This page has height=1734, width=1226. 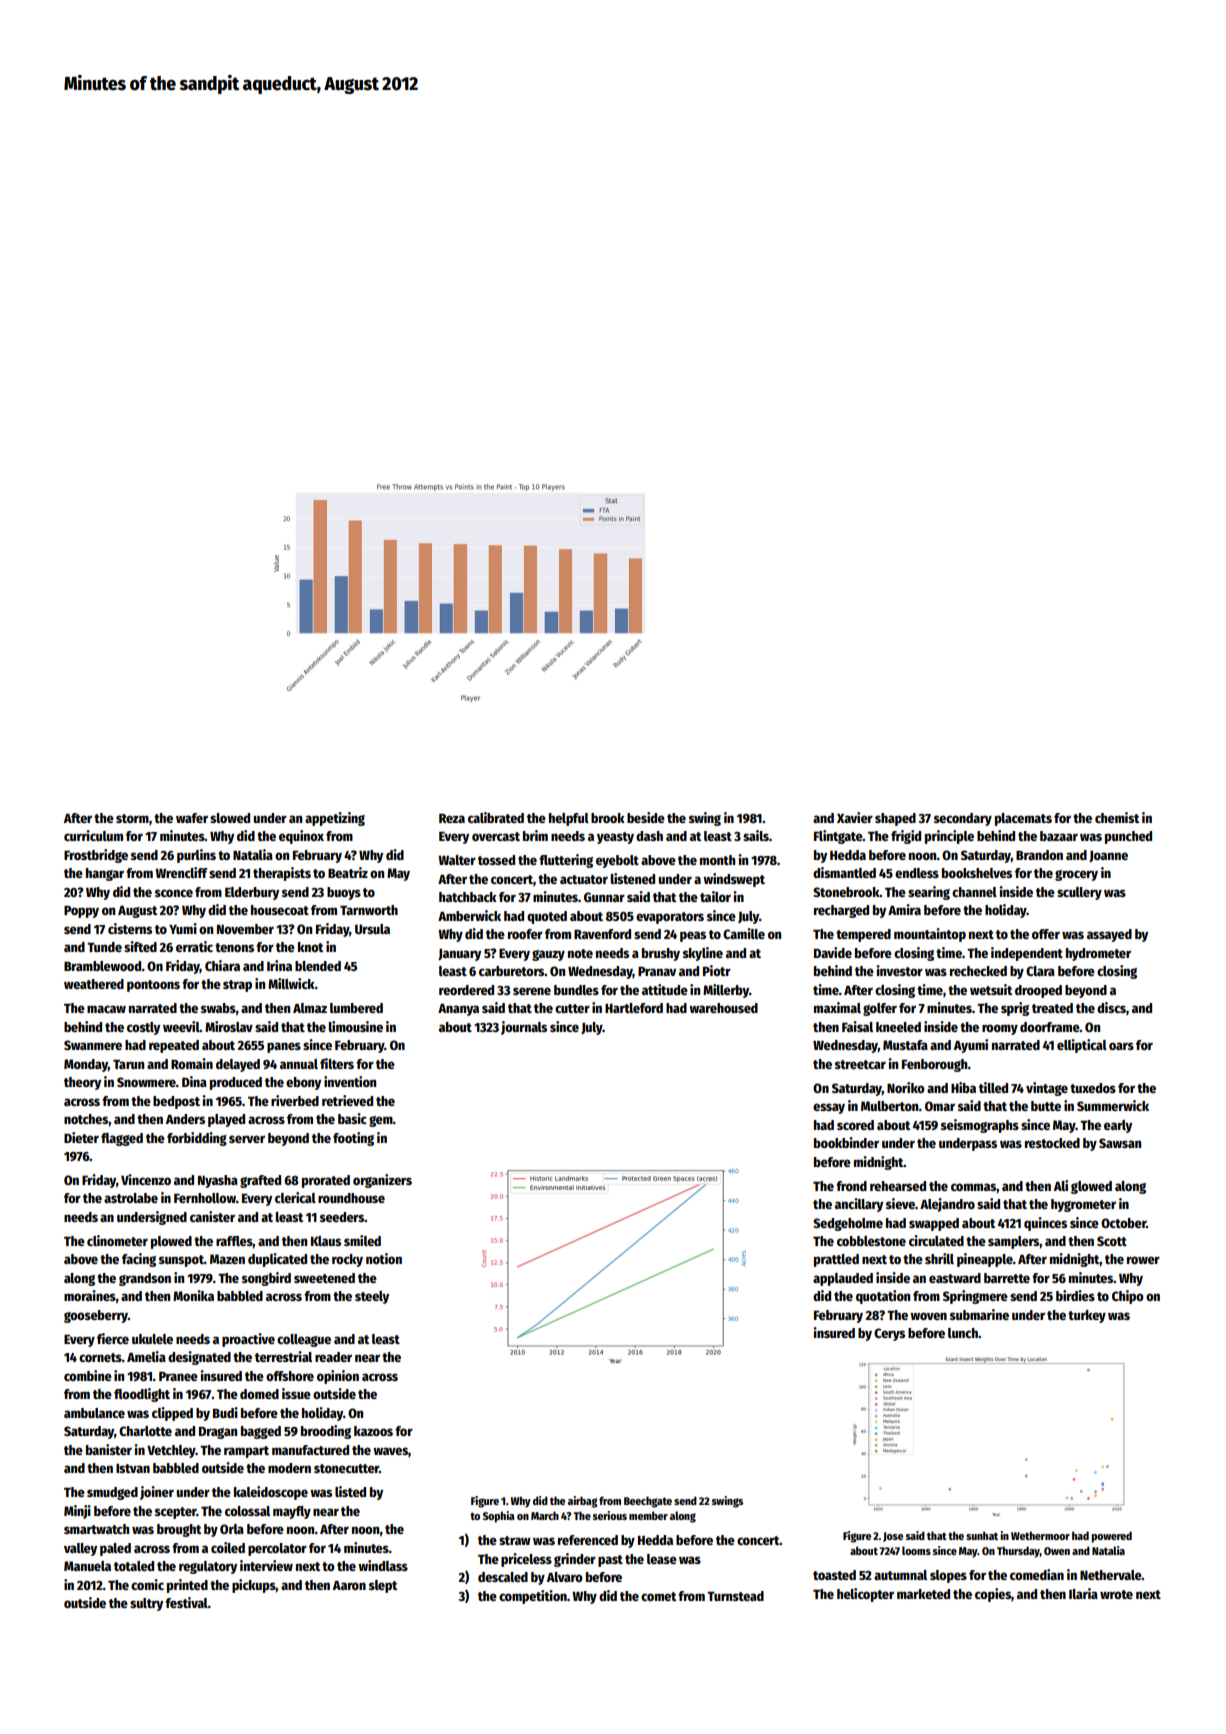 What do you see at coordinates (848, 1224) in the page?
I see `Sedgeholme` at bounding box center [848, 1224].
